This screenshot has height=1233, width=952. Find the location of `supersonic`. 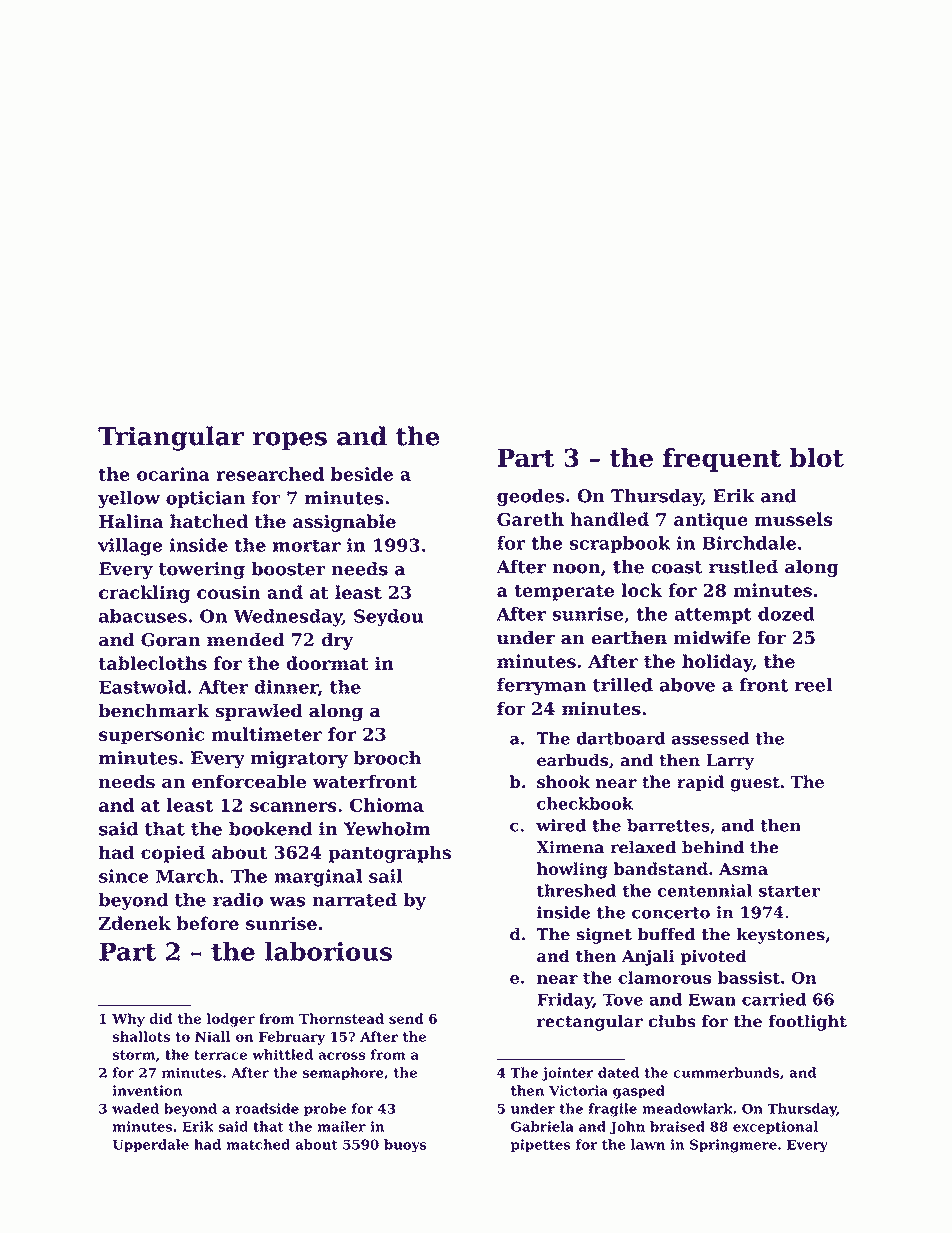

supersonic is located at coordinates (151, 736).
